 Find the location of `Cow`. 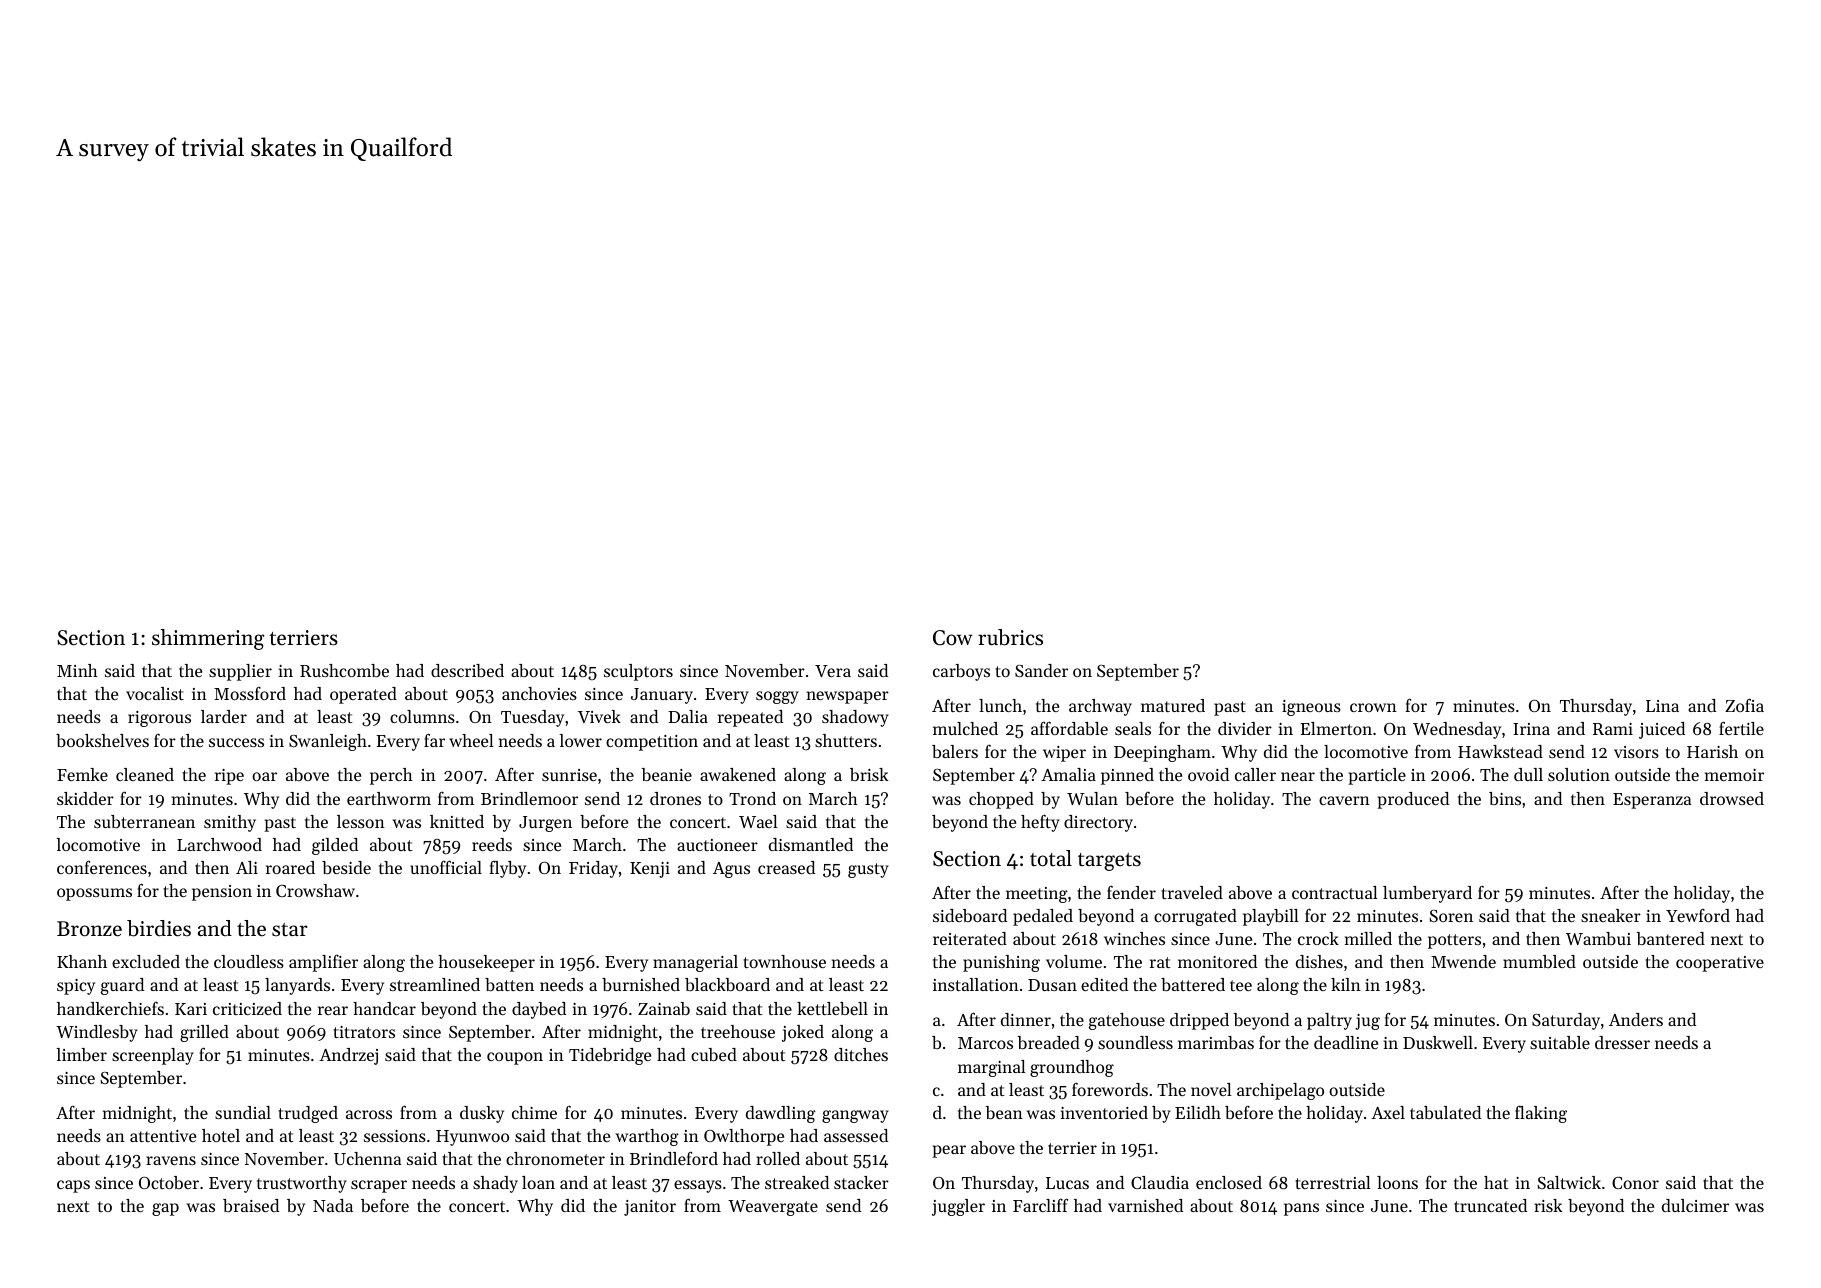

Cow is located at coordinates (953, 638).
